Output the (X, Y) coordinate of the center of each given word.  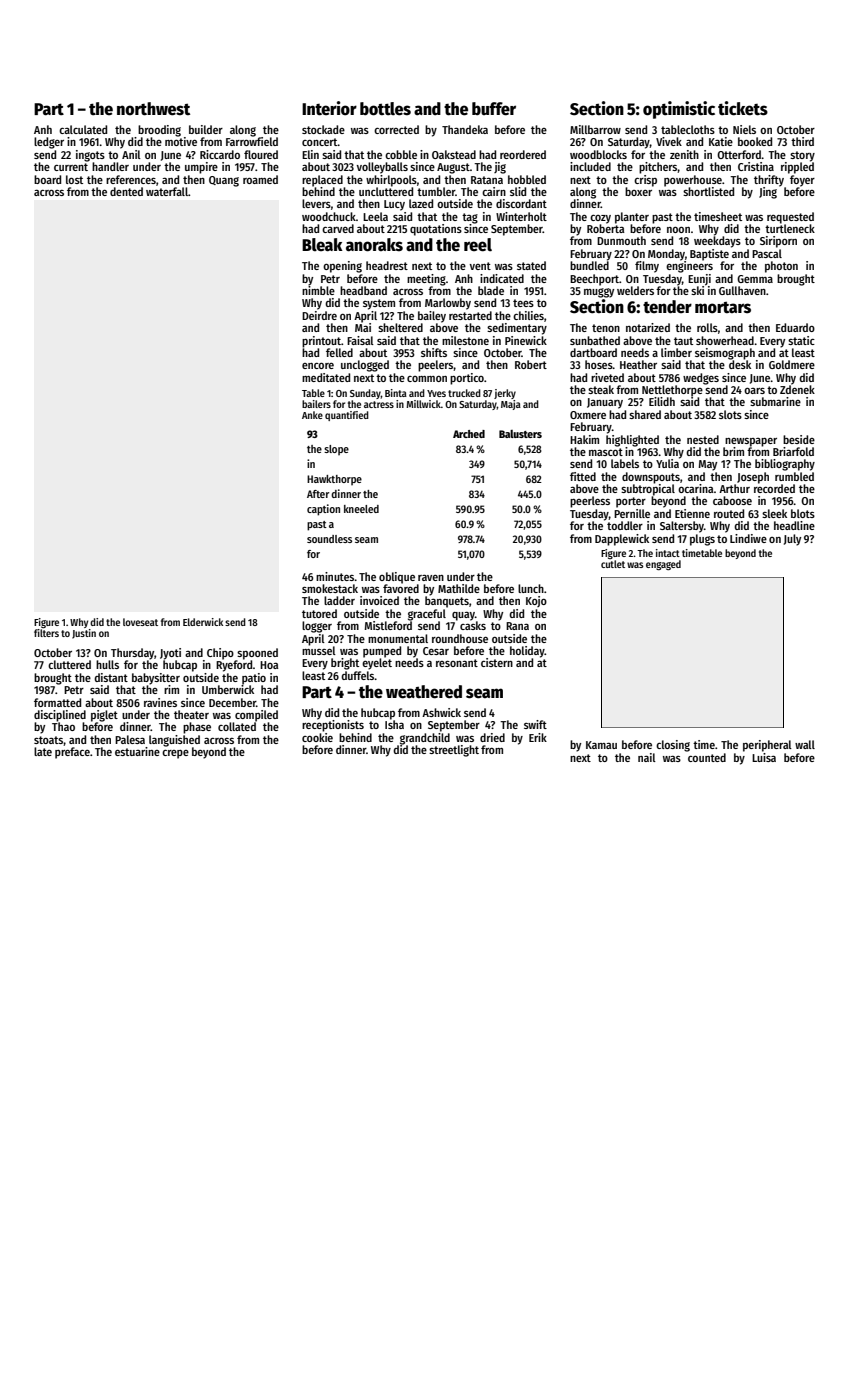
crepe (175, 754)
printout (321, 342)
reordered (523, 154)
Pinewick (526, 340)
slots (730, 414)
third (802, 141)
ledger (49, 143)
